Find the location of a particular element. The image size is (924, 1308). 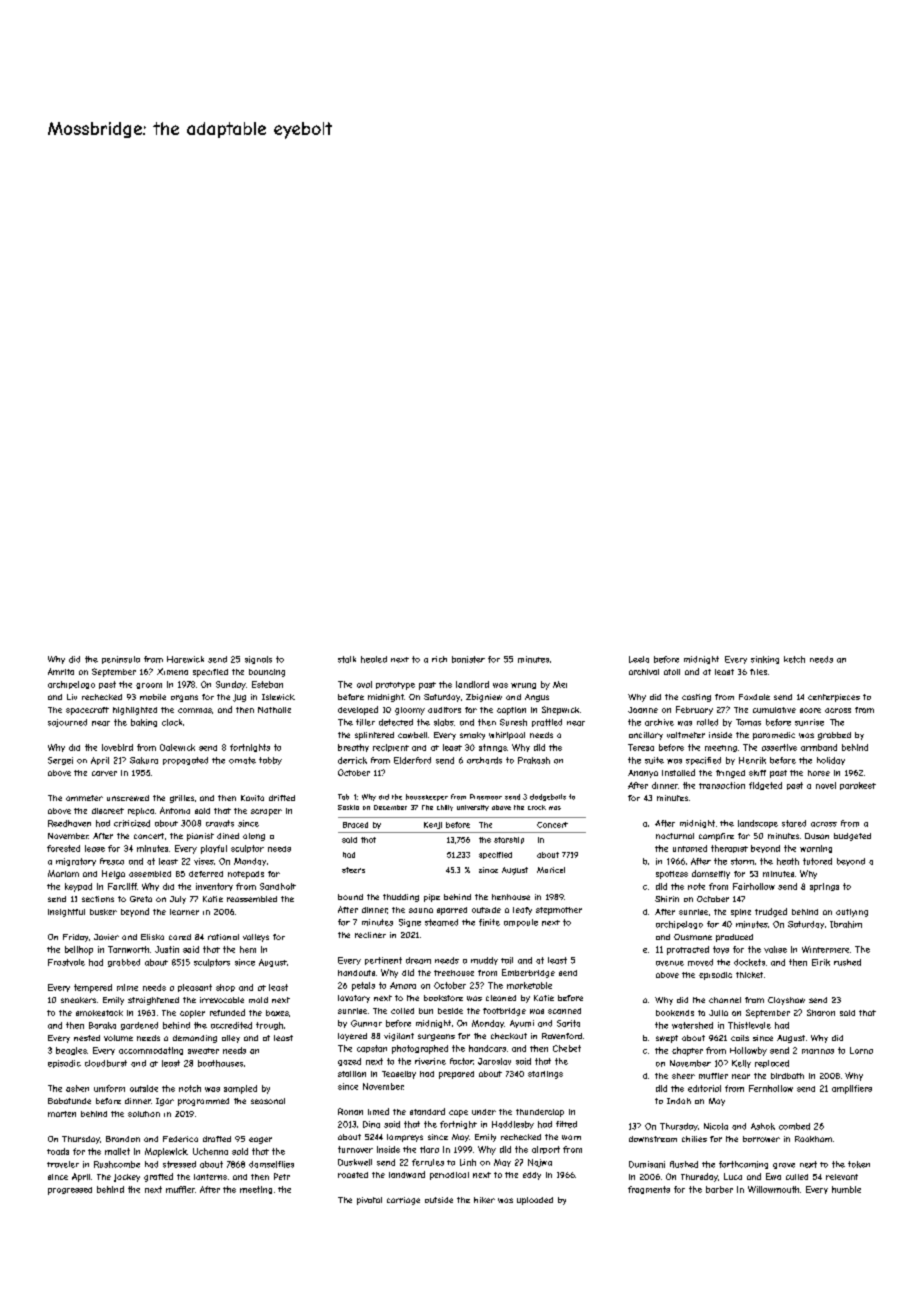

treehouse is located at coordinates (454, 973).
